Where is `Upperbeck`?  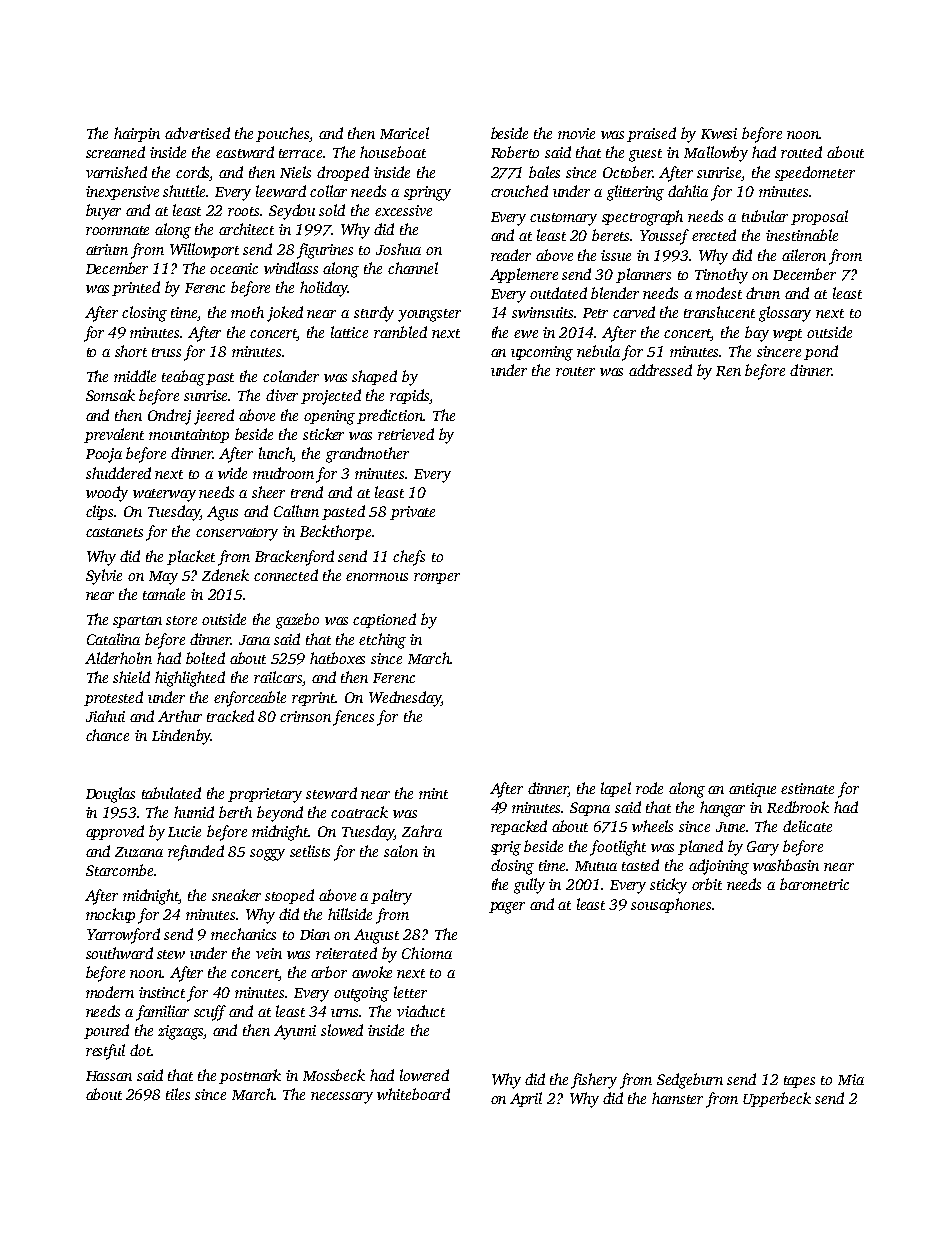 Upperbeck is located at coordinates (777, 1099).
